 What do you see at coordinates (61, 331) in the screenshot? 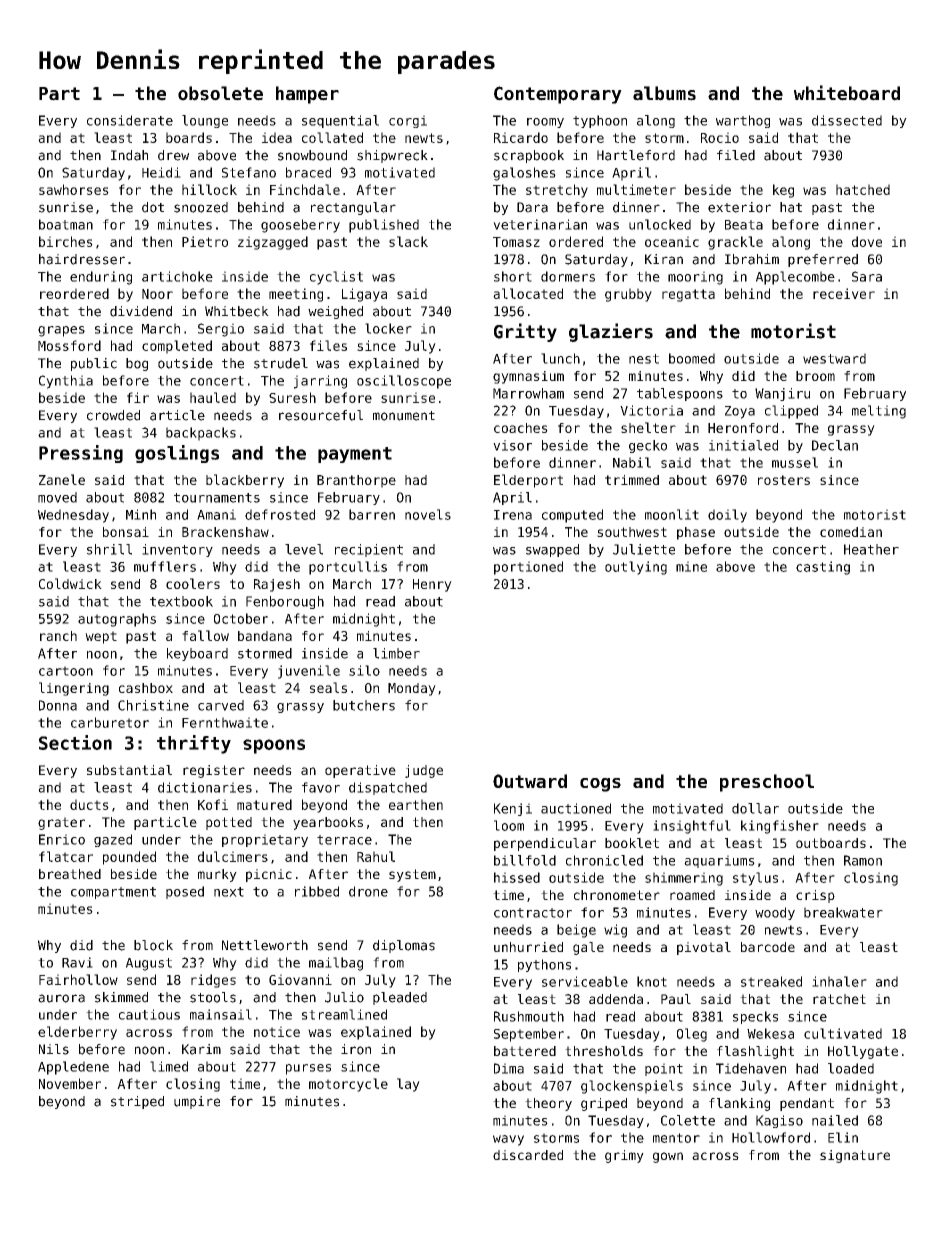
I see `grapes` at bounding box center [61, 331].
